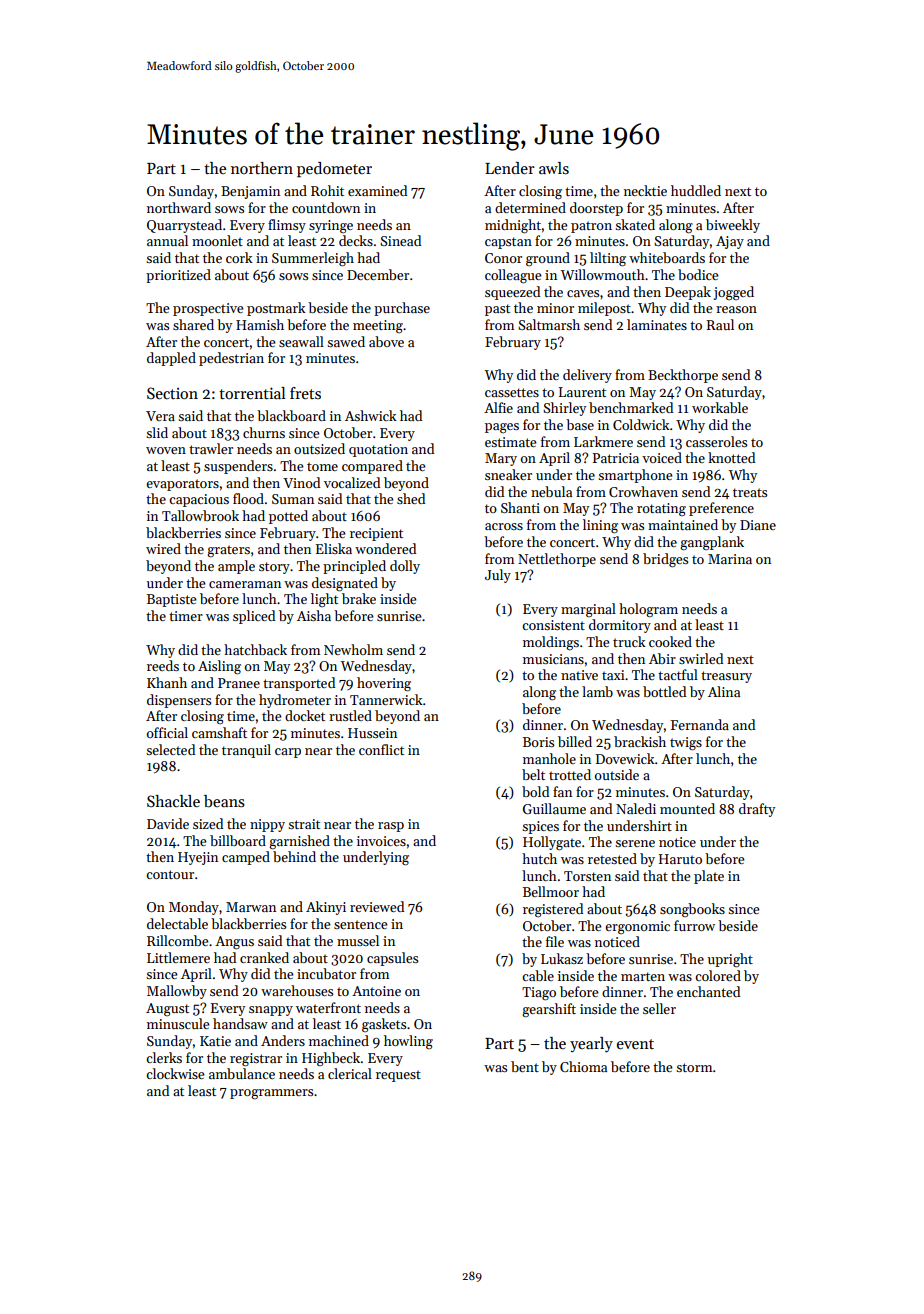  I want to click on mounted, so click(687, 808).
